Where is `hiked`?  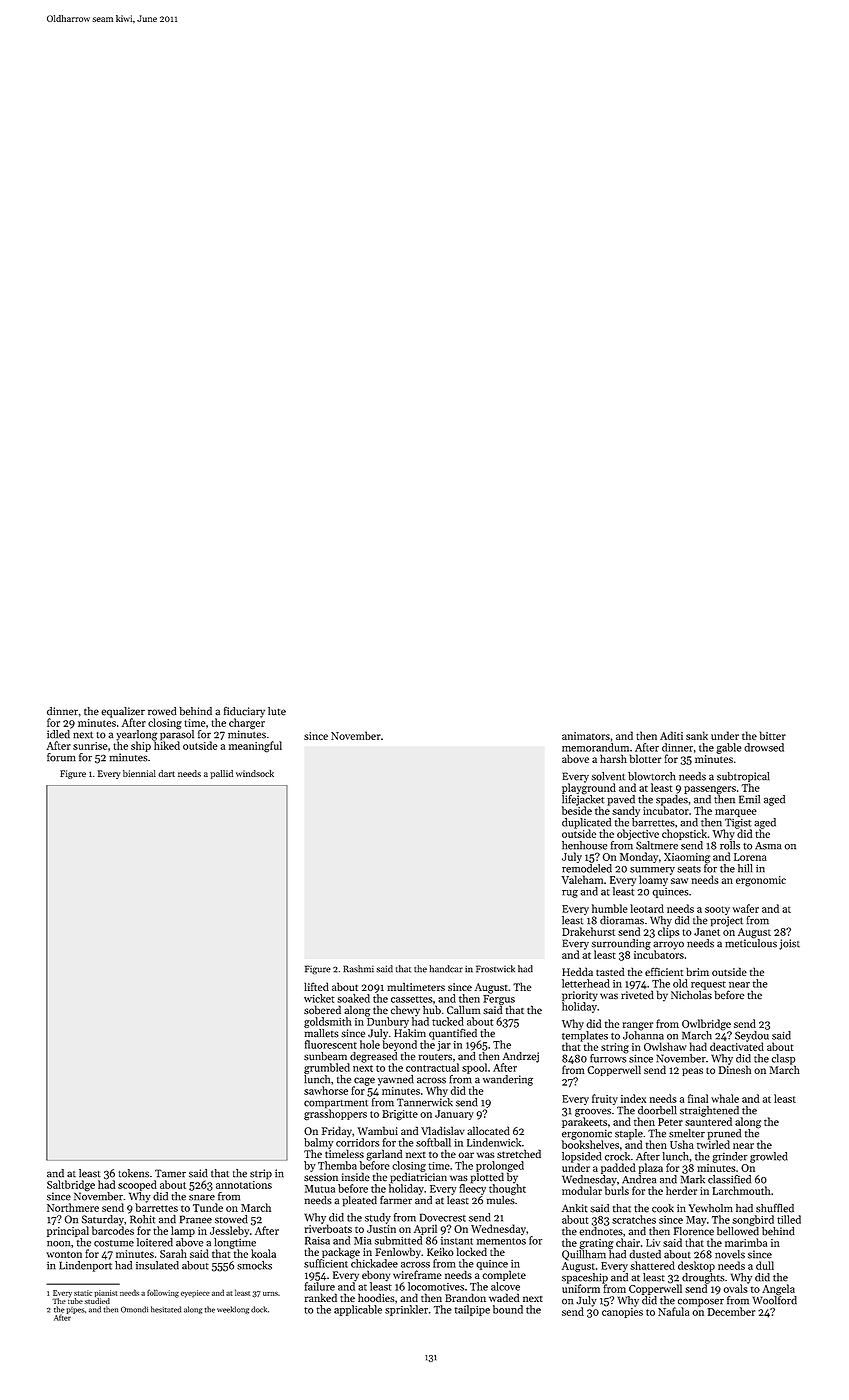
hiked is located at coordinates (167, 745).
